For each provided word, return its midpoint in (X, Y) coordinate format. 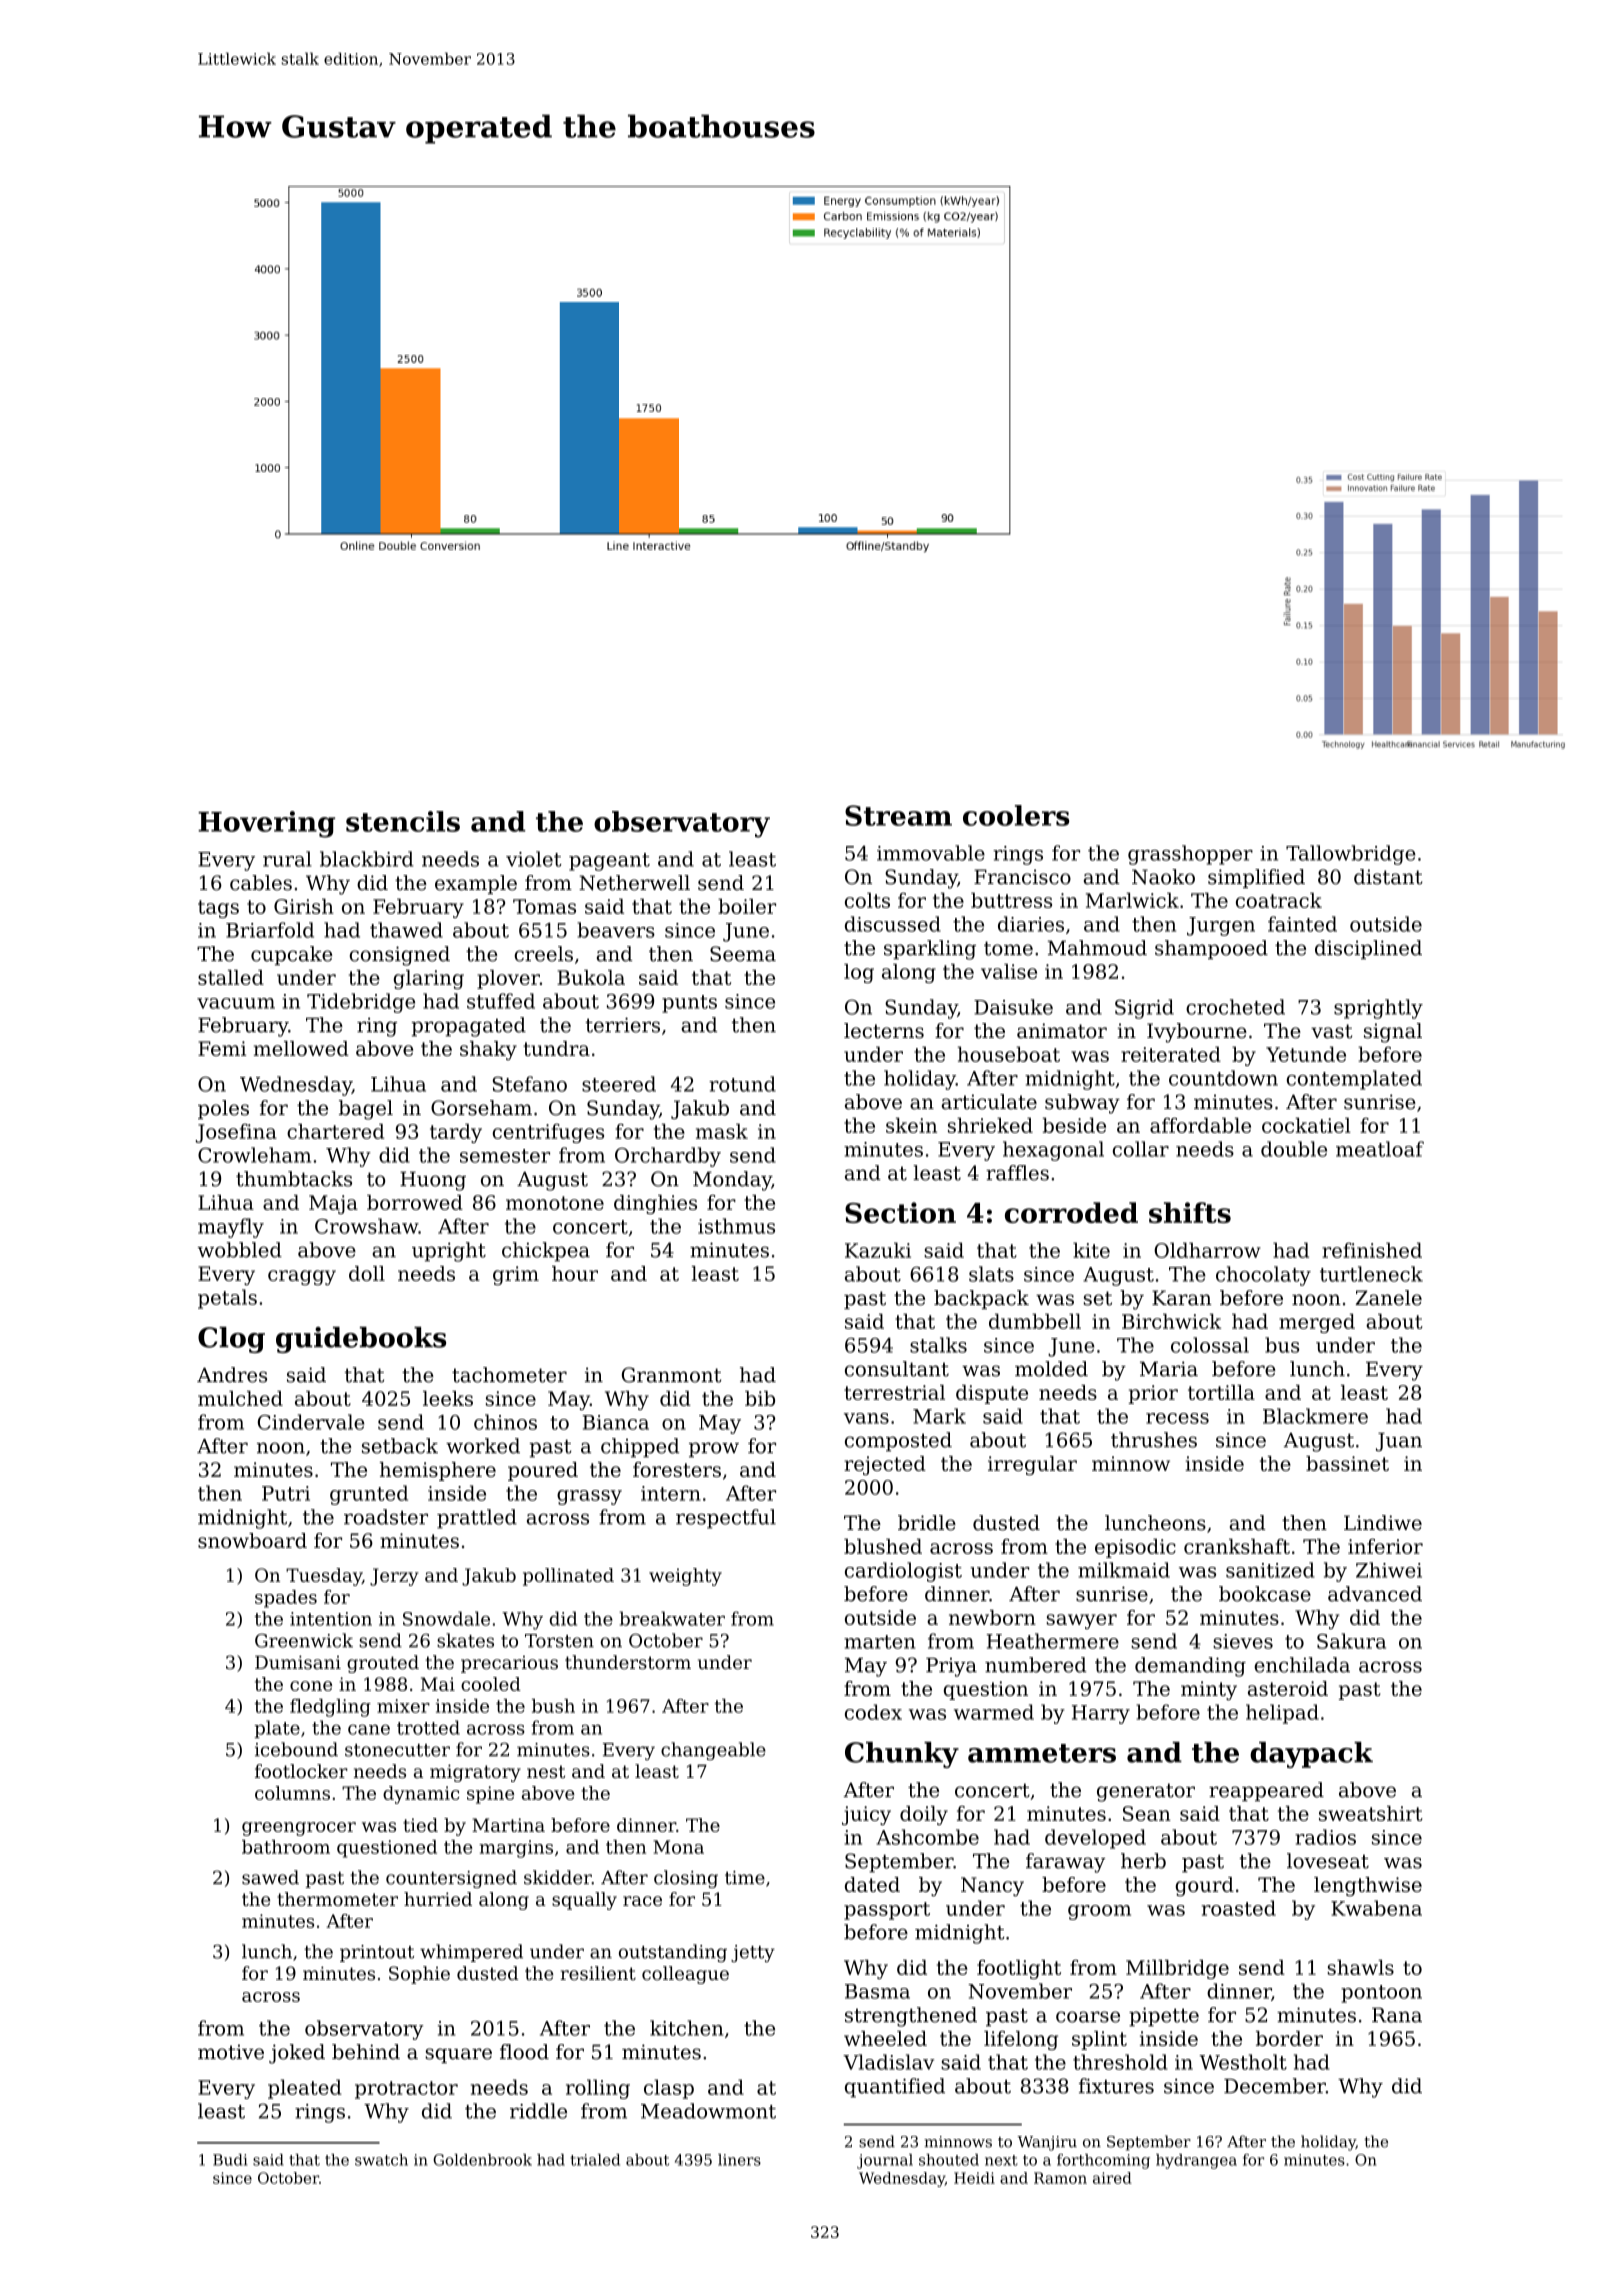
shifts (1190, 1212)
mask (722, 1131)
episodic (1135, 1548)
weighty (685, 1577)
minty (1209, 1690)
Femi (222, 1048)
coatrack (1279, 900)
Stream (898, 815)
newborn (992, 1617)
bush (553, 1706)
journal (885, 2161)
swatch (381, 2160)
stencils (403, 821)
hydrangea (1196, 2161)
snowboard (252, 1540)
